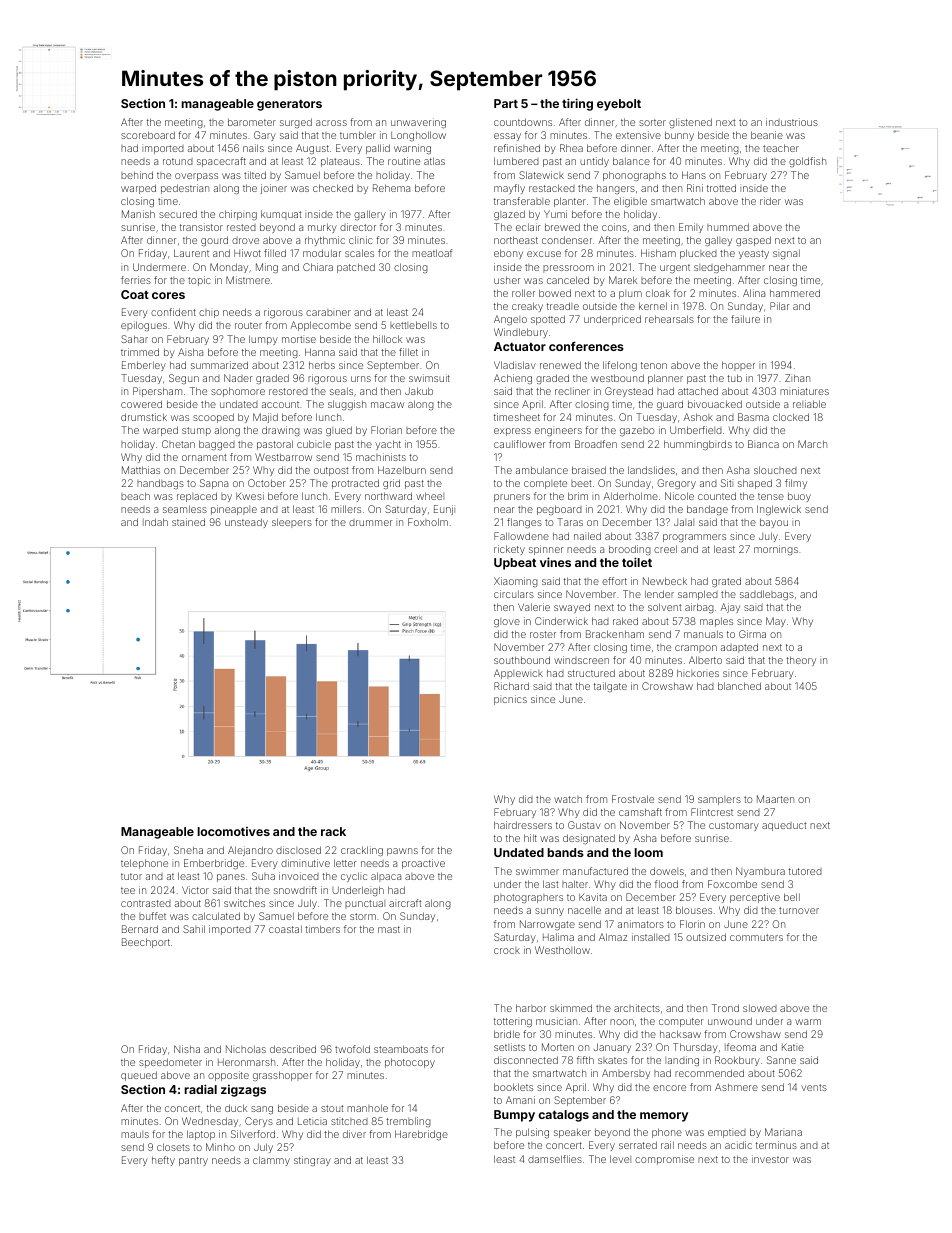 The image size is (952, 1233). Describe the element at coordinates (698, 673) in the document. I see `hickories` at that location.
